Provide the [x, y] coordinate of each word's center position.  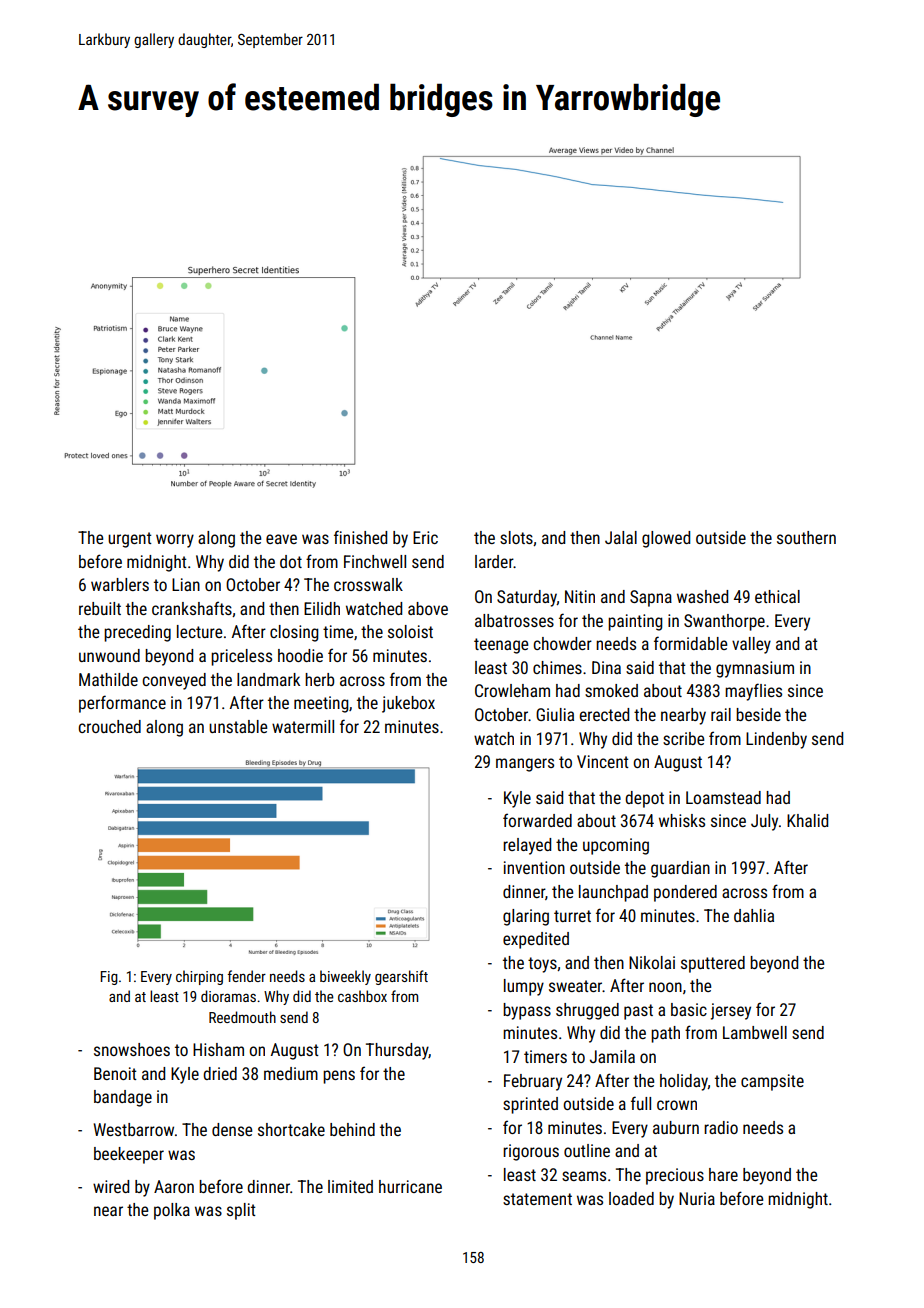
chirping [199, 977]
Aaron [174, 1186]
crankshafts [192, 608]
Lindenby [776, 740]
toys [542, 965]
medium [291, 1073]
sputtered [713, 964]
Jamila [612, 1056]
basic [689, 1009]
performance [122, 704]
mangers [525, 765]
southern [806, 537]
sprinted [530, 1105]
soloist [410, 631]
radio [721, 1127]
